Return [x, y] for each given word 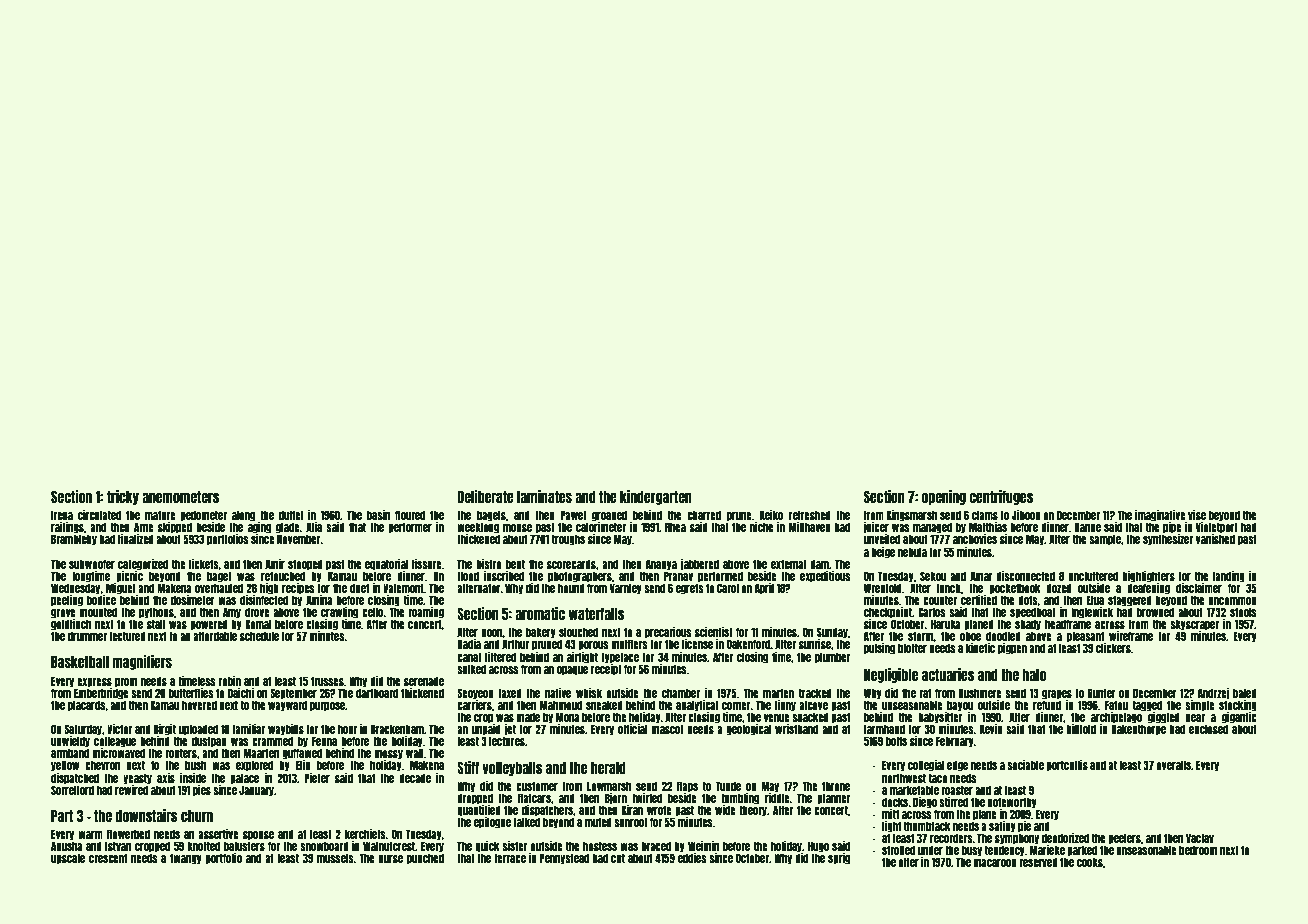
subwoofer [92, 564]
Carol [728, 588]
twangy [186, 859]
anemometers [180, 497]
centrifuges [1001, 497]
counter [940, 600]
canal [469, 657]
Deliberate [486, 496]
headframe [1068, 624]
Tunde [728, 786]
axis [166, 778]
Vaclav [1200, 838]
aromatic [540, 613]
